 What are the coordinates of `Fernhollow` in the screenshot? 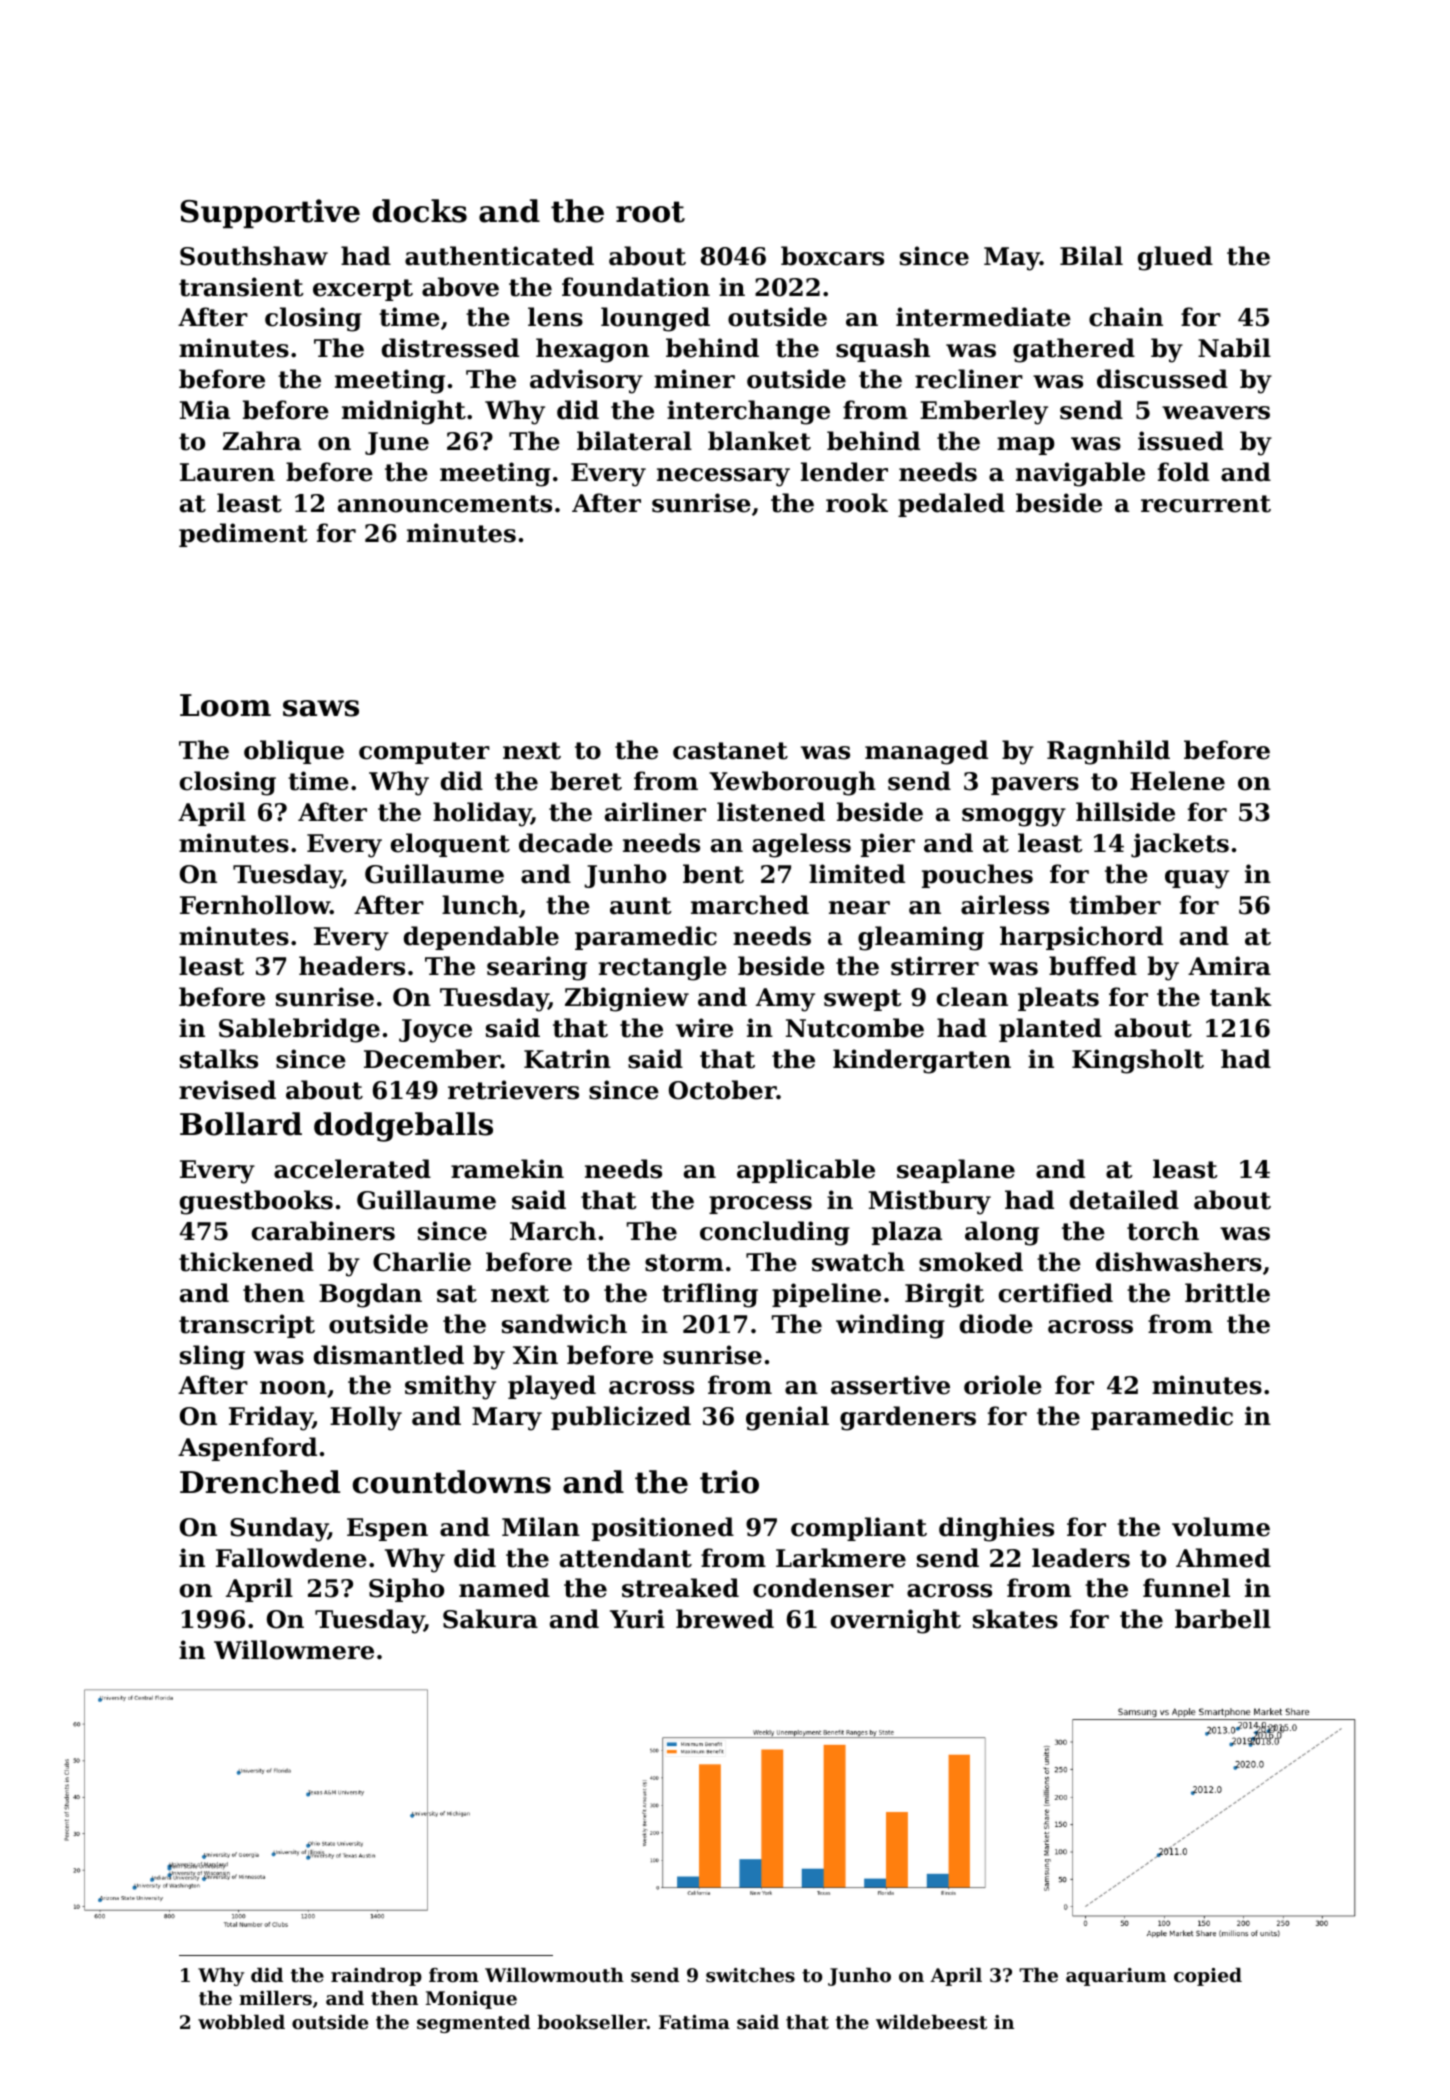 It's located at (255, 905).
